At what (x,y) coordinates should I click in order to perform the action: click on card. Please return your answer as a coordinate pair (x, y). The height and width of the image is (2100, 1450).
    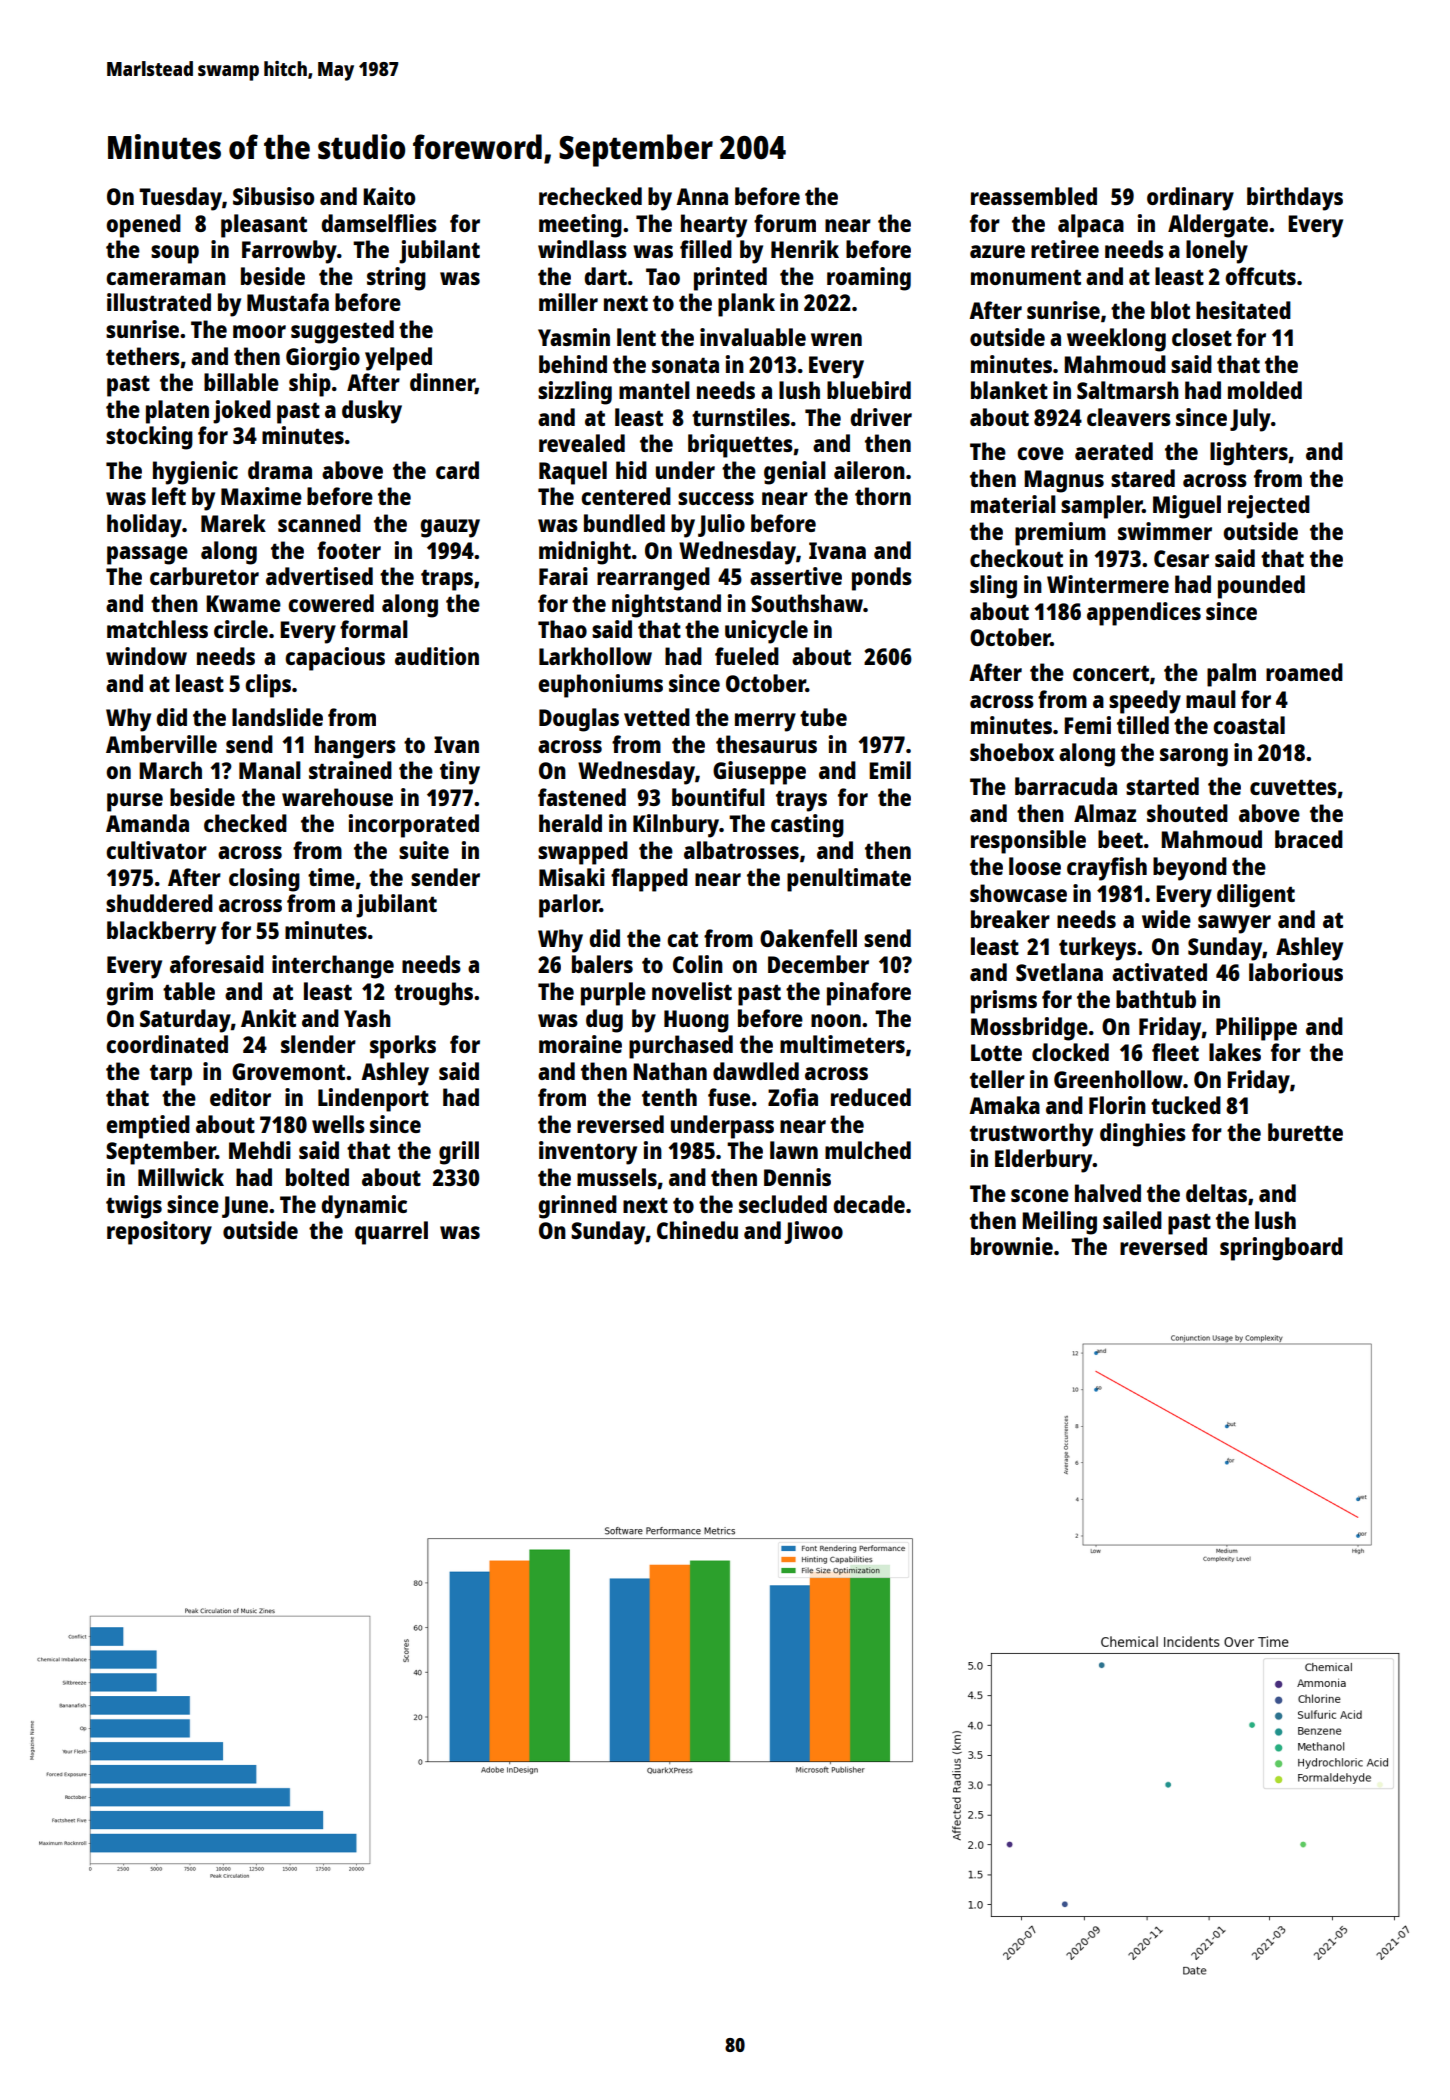
    Looking at the image, I should click on (457, 470).
